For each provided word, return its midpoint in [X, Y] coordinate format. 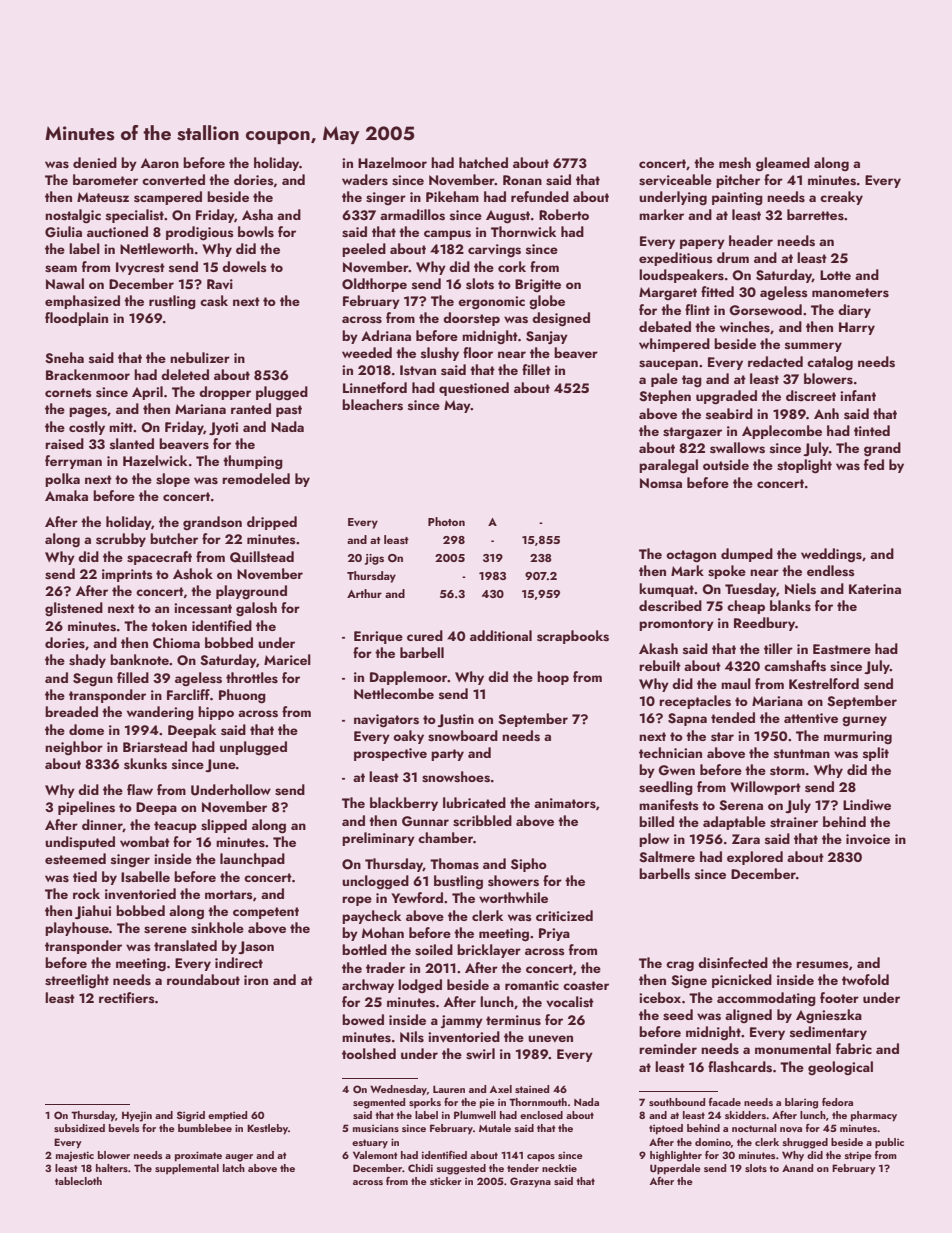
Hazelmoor [392, 162]
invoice [868, 839]
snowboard [463, 736]
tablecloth [78, 1181]
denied [95, 162]
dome [86, 729]
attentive [811, 718]
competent [266, 913]
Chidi [420, 1168]
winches [745, 327]
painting [737, 199]
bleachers [372, 405]
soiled [434, 950]
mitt [121, 427]
